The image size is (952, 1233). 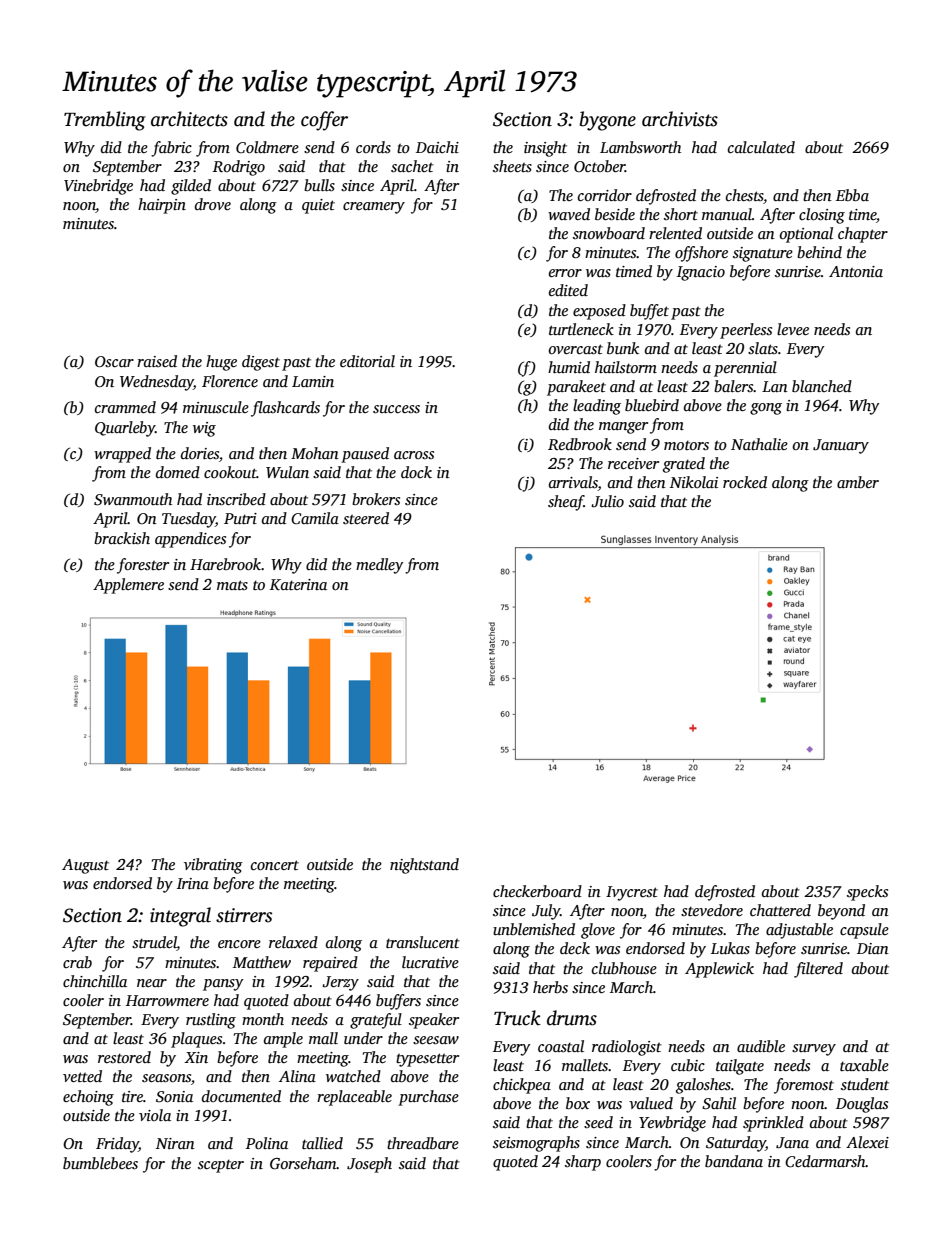 I want to click on behind, so click(x=819, y=252).
